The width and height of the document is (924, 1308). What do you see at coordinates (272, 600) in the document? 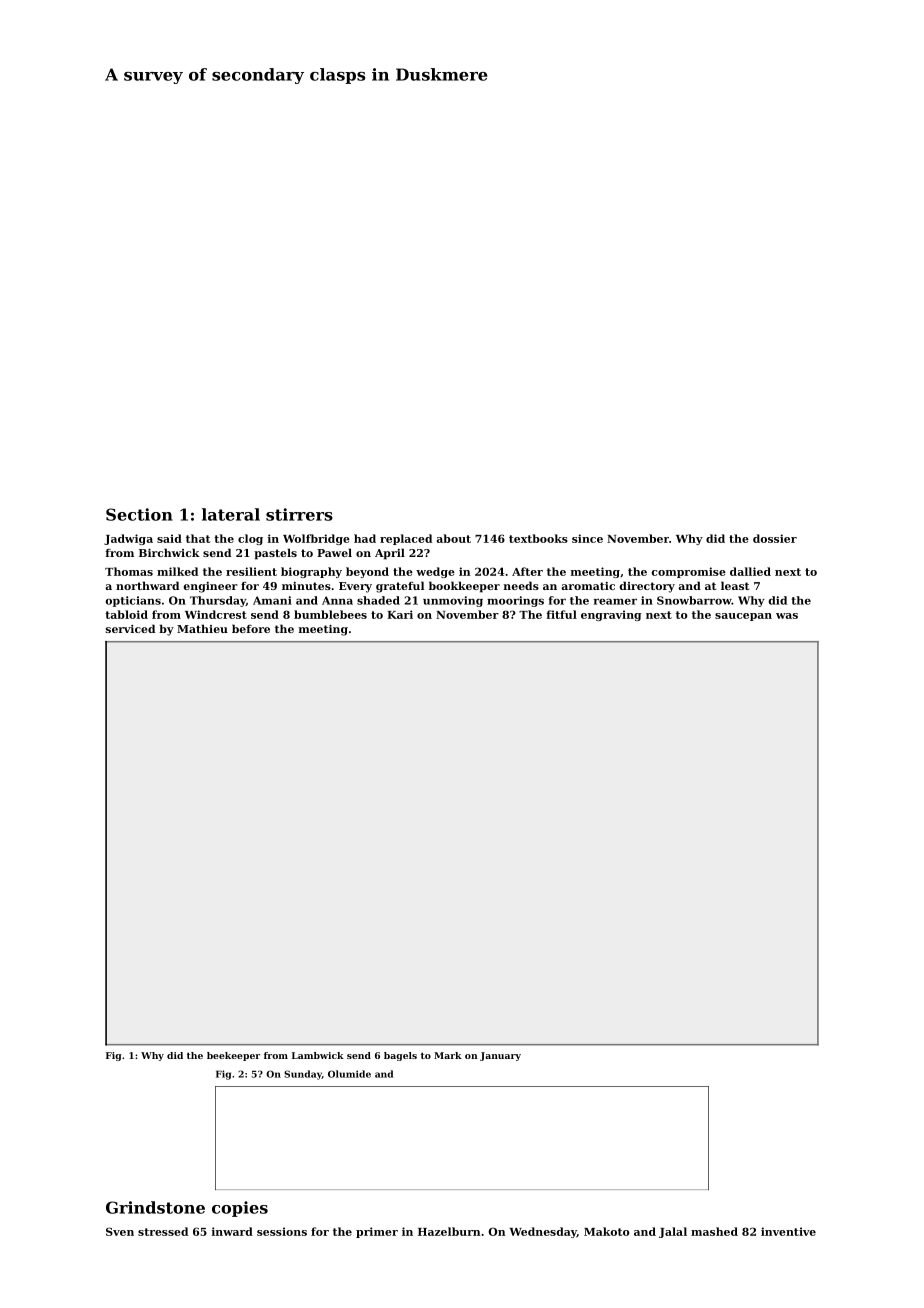
I see `Amani` at bounding box center [272, 600].
